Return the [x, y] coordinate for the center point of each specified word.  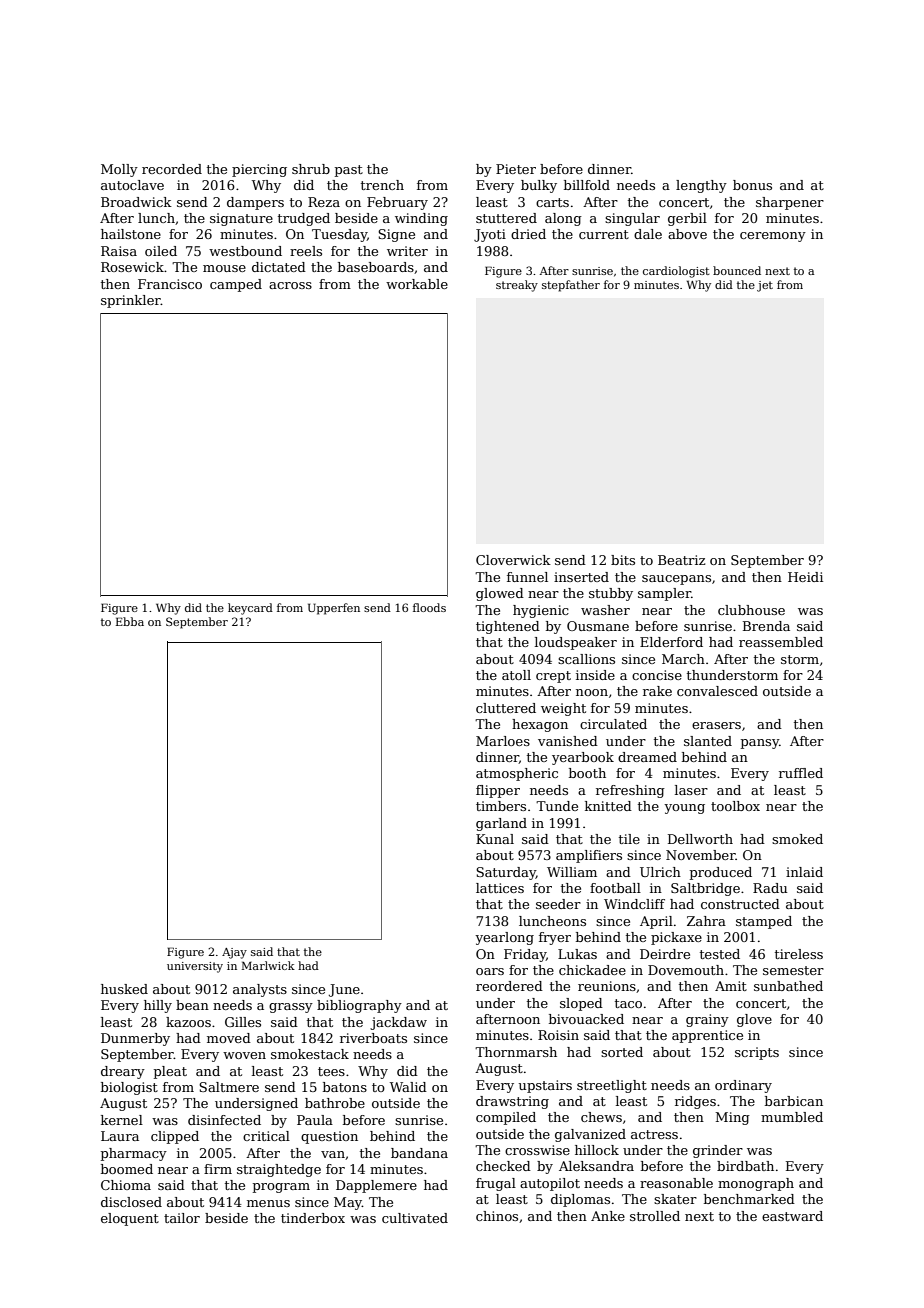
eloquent [130, 1219]
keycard [250, 609]
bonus [752, 185]
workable [417, 284]
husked [124, 989]
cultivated [415, 1218]
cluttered [506, 708]
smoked [797, 839]
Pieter [516, 169]
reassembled [781, 642]
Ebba [130, 621]
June [344, 990]
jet [765, 286]
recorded [172, 169]
